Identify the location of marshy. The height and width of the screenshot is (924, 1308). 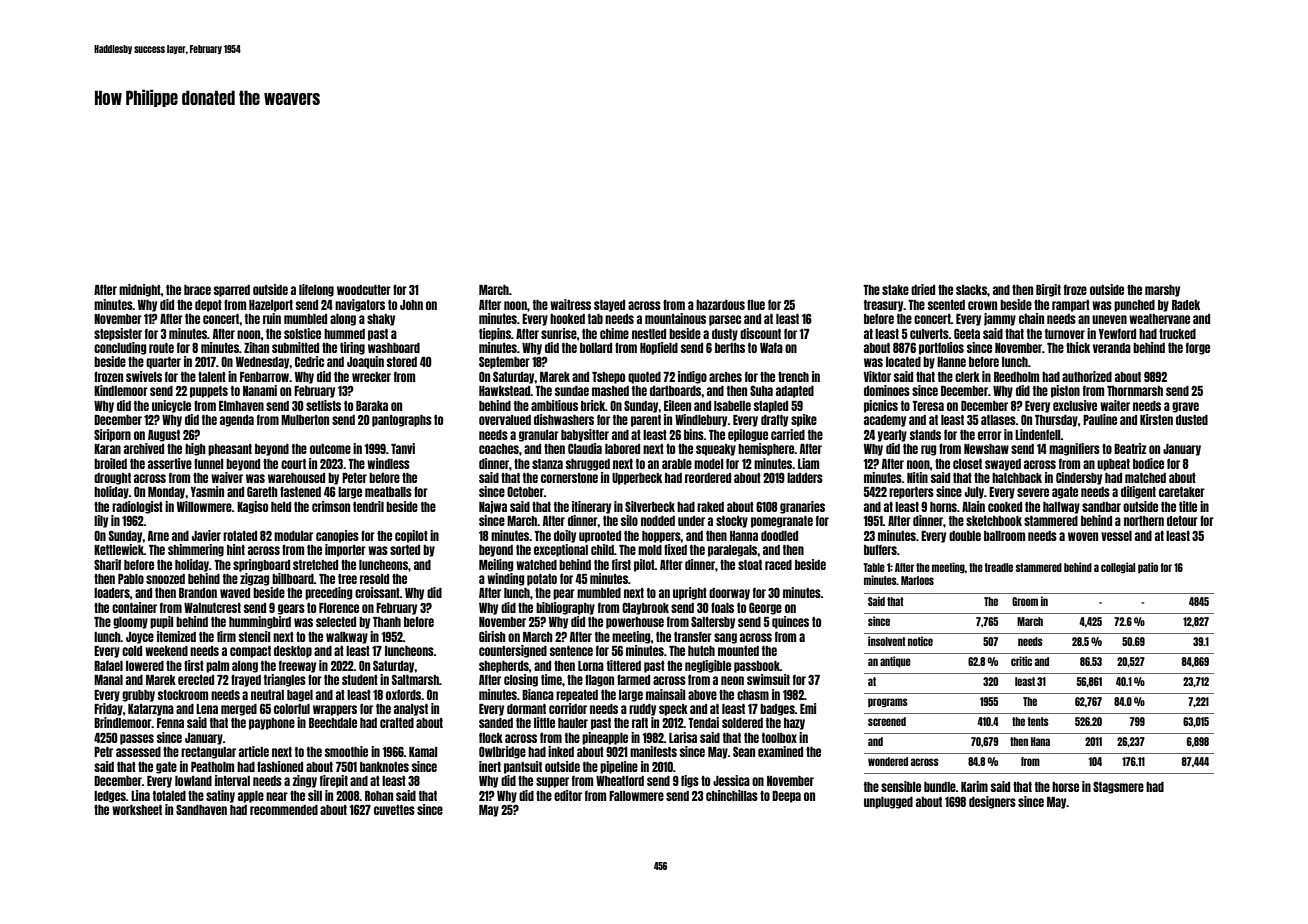
(1162, 291).
